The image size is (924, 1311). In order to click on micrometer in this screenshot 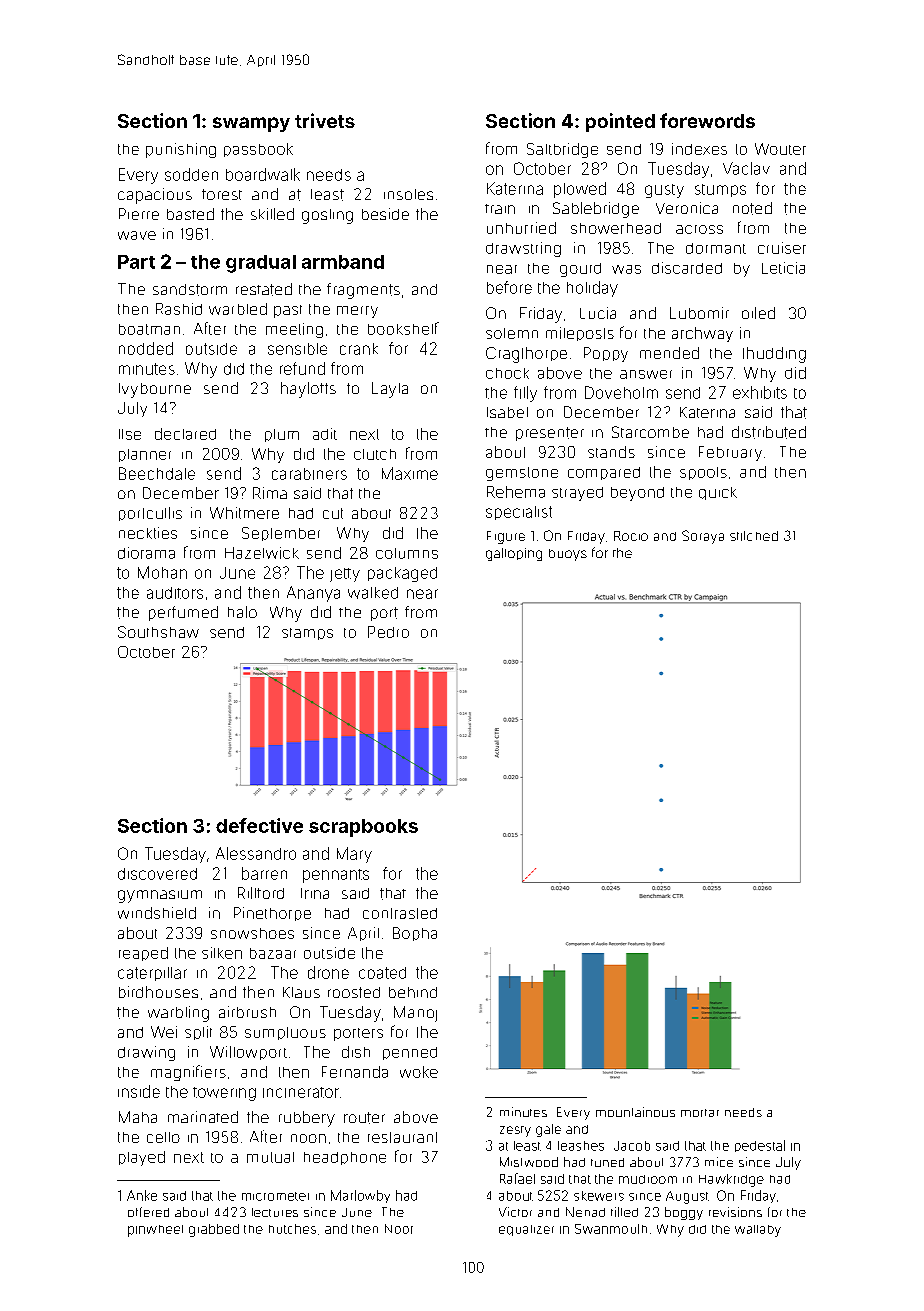, I will do `click(275, 1196)`.
